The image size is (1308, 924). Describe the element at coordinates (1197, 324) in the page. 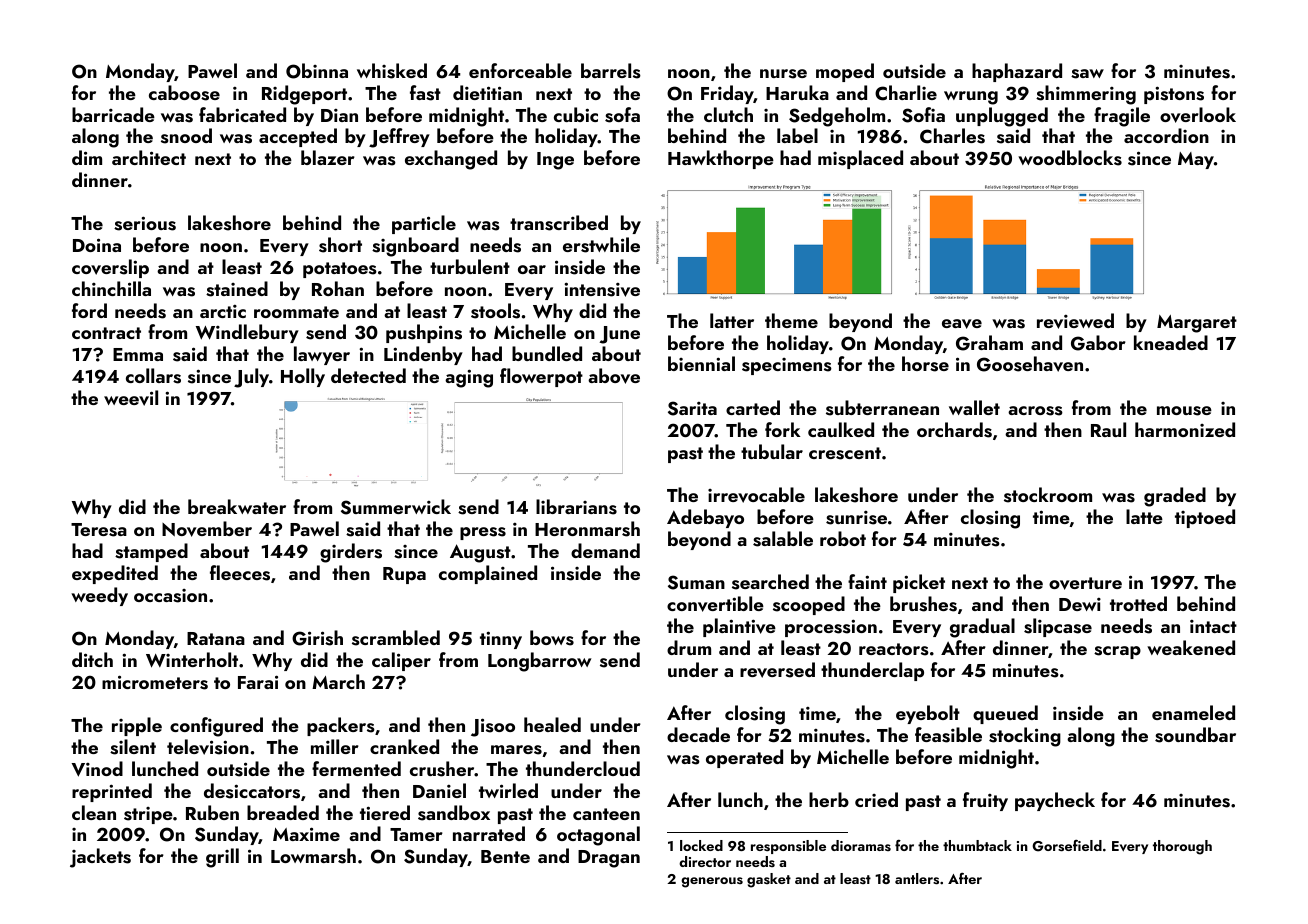

I see `Margaret` at that location.
